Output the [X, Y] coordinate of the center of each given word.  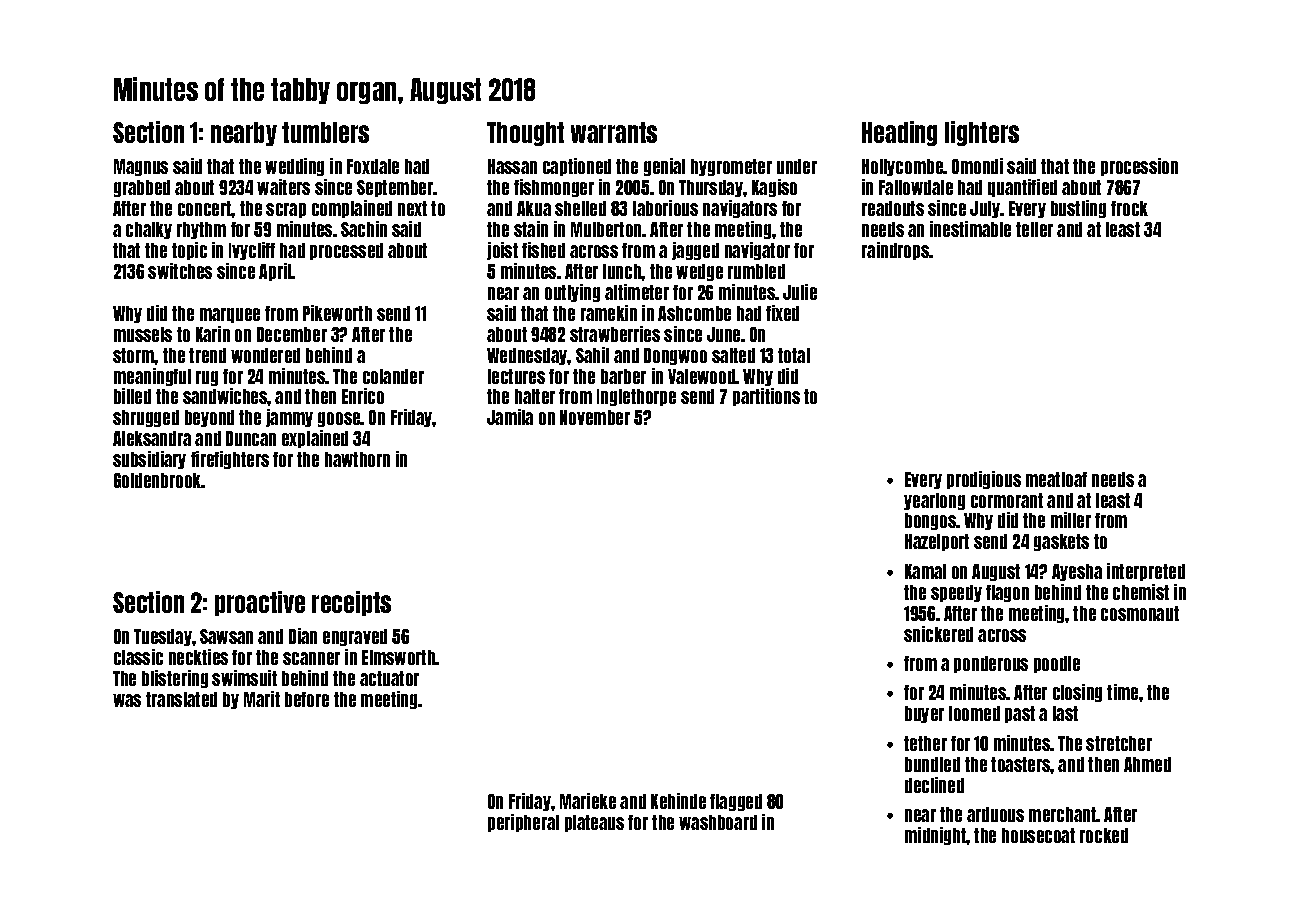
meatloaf [1056, 479]
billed [132, 396]
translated [181, 699]
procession [1139, 167]
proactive [260, 603]
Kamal [925, 571]
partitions [766, 397]
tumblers [325, 132]
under [797, 166]
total [794, 355]
